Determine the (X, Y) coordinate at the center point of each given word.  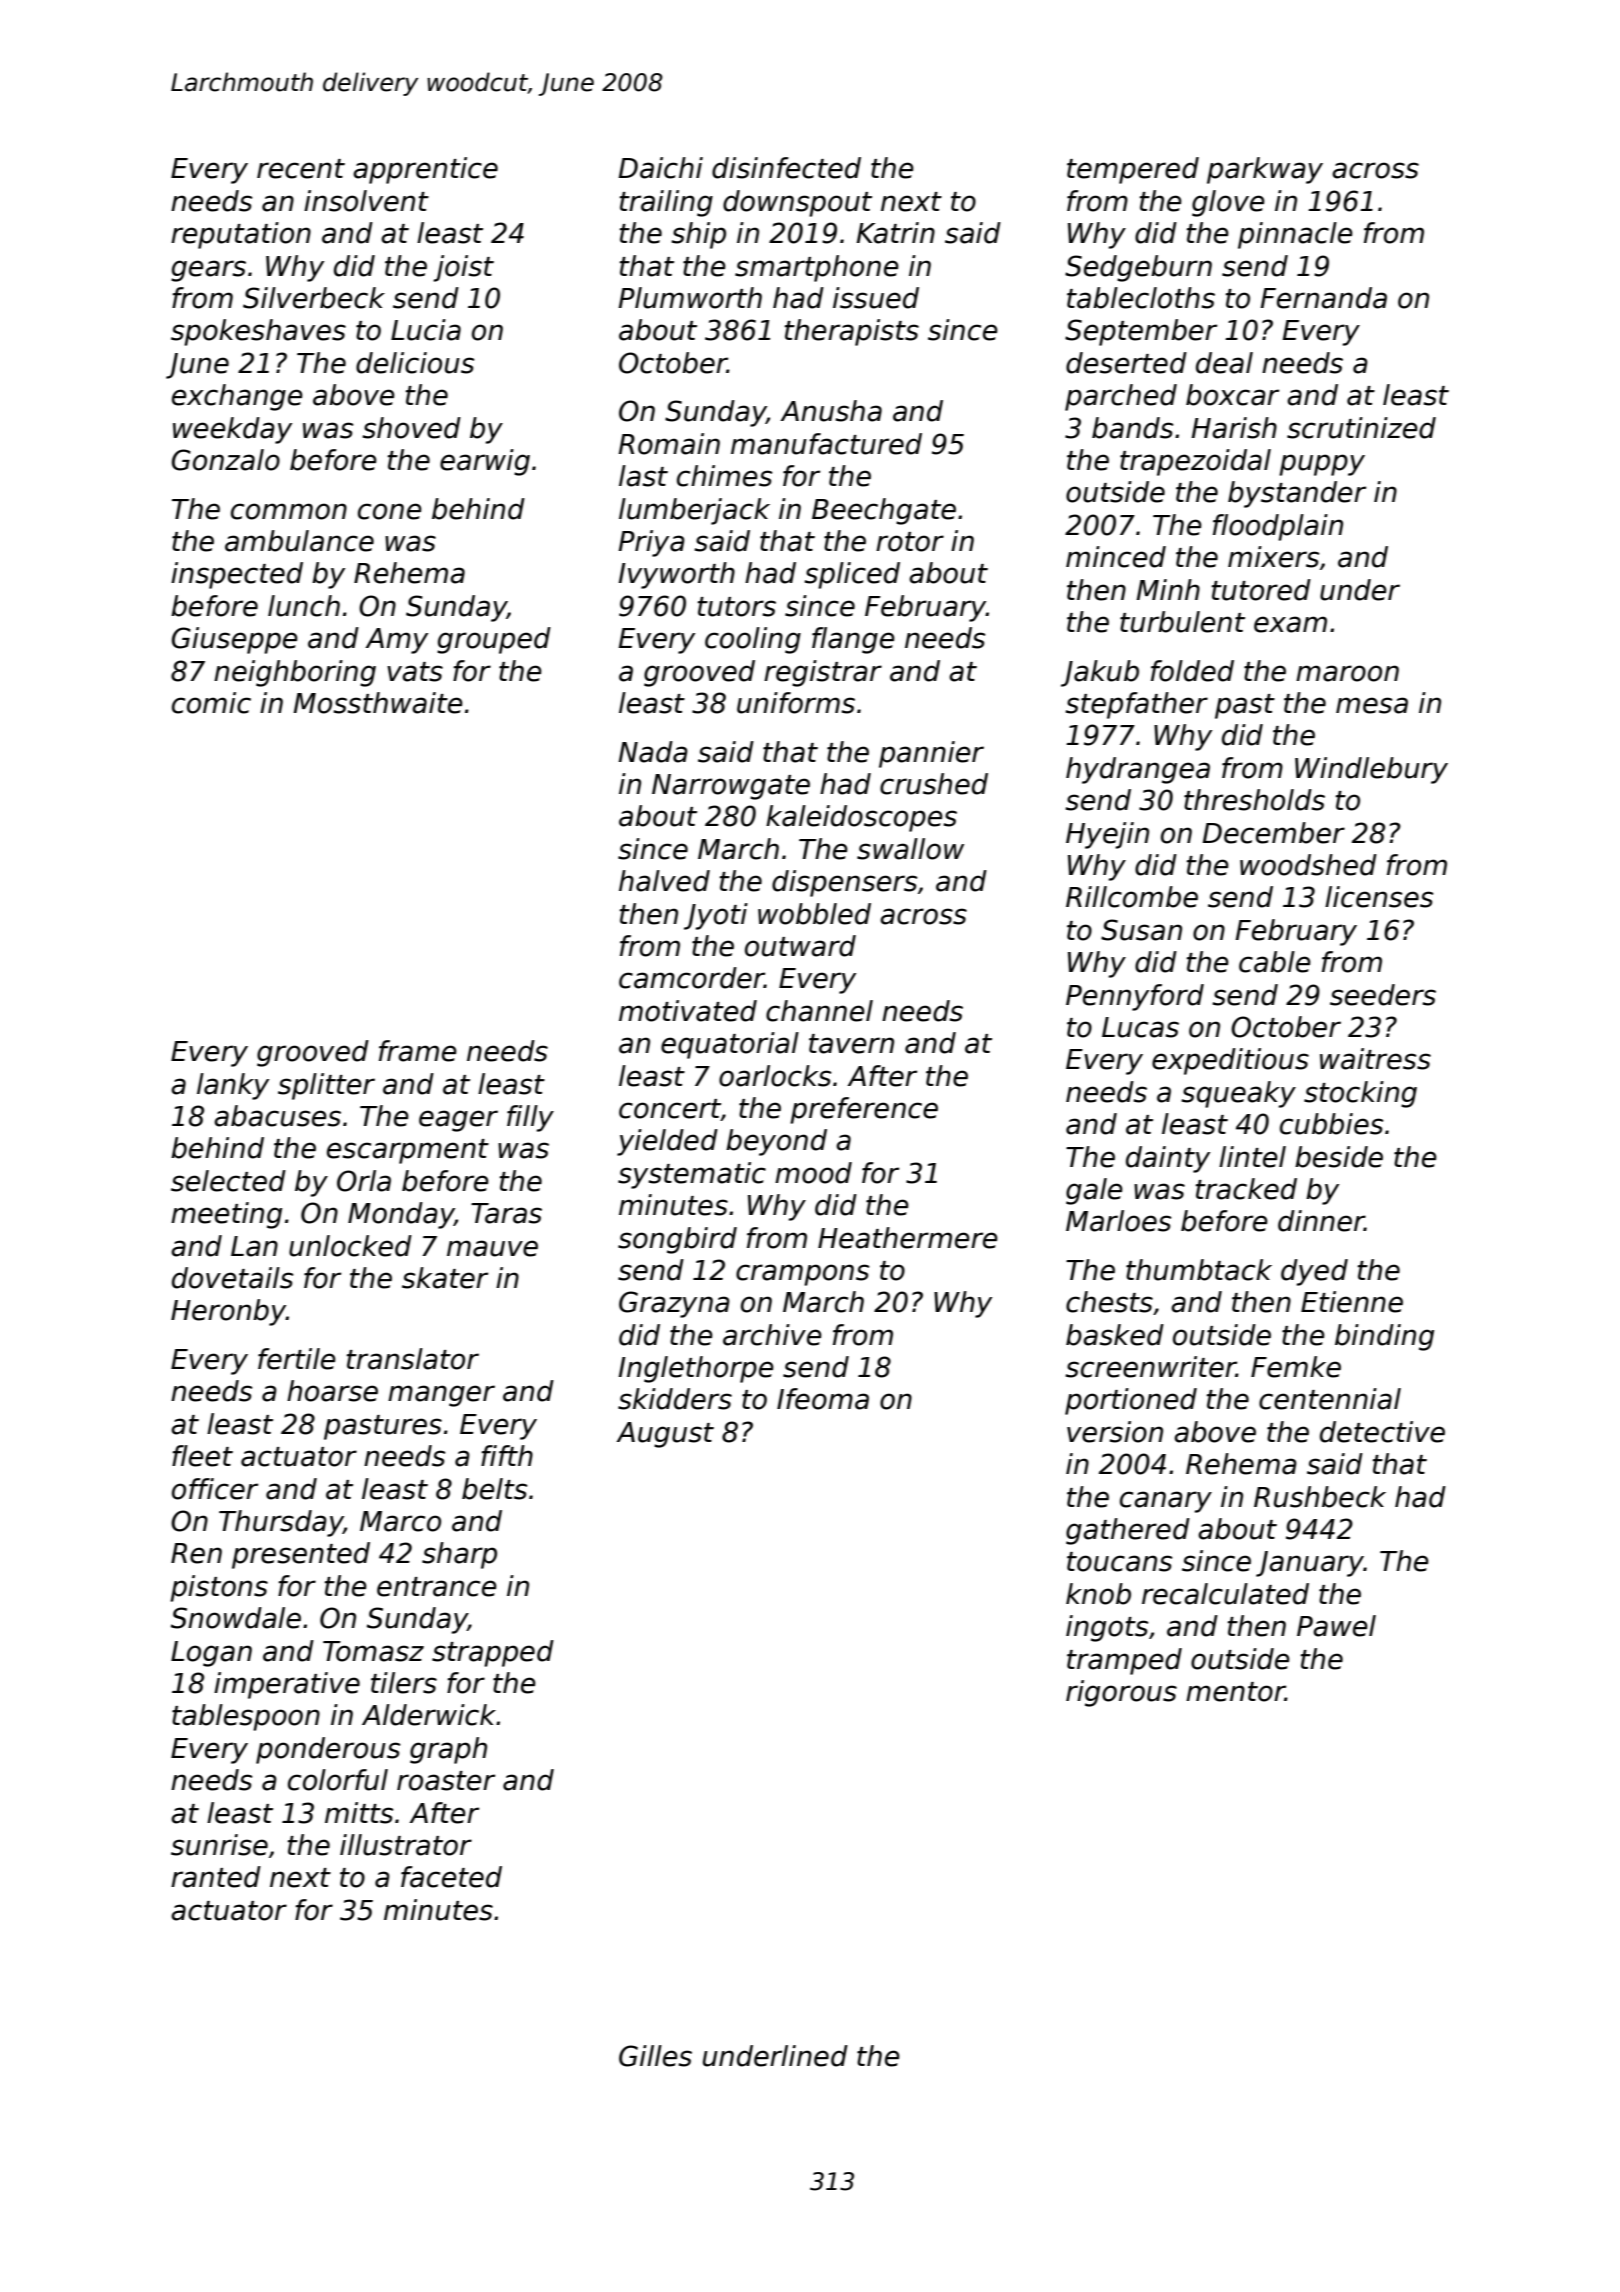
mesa (1372, 705)
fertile (297, 1359)
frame (418, 1051)
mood (813, 1173)
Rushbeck (1320, 1497)
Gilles (655, 2056)
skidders (675, 1399)
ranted (216, 1877)
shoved (411, 428)
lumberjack (694, 511)
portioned (1131, 1401)
